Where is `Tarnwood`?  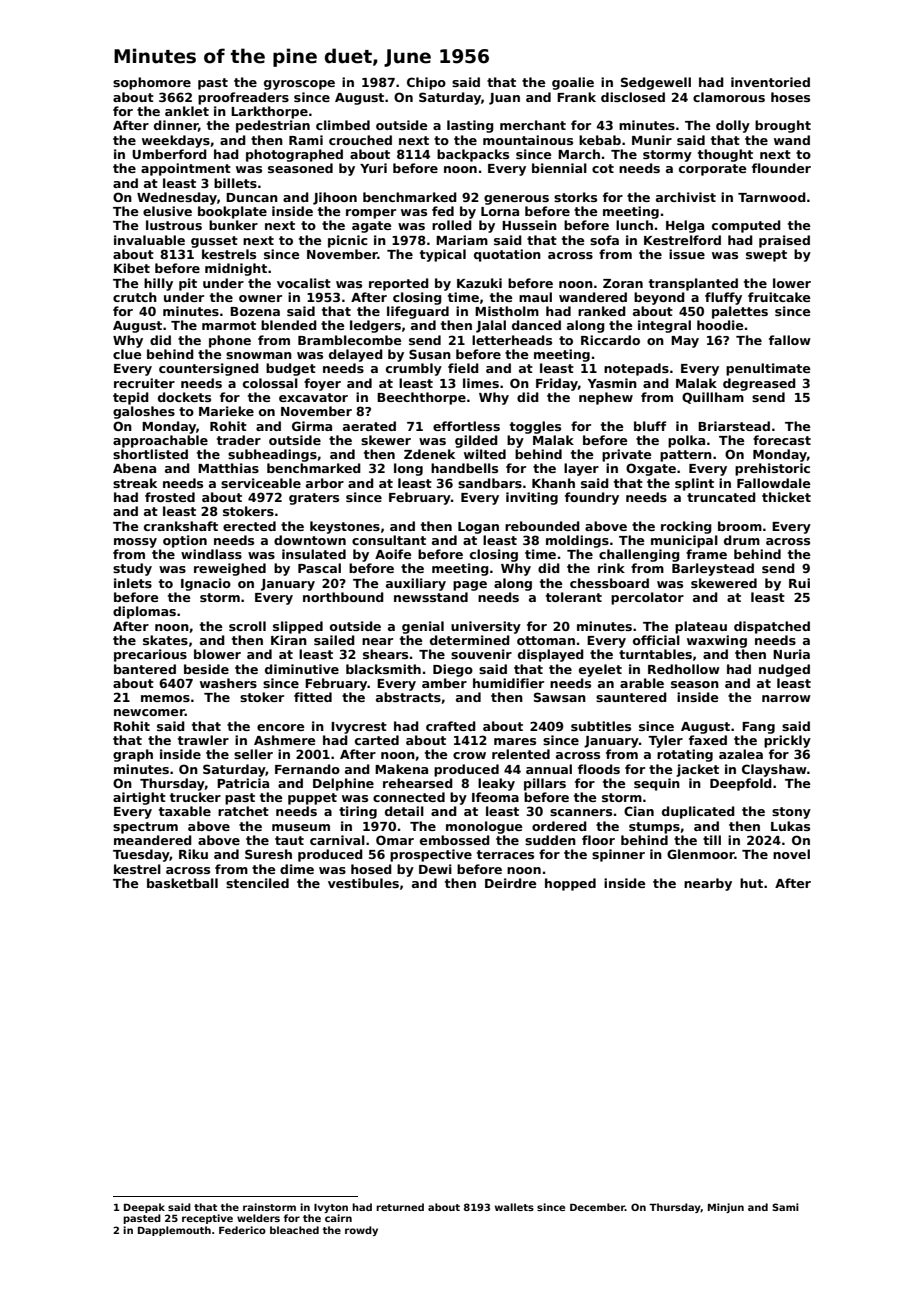 Tarnwood is located at coordinates (772, 197).
